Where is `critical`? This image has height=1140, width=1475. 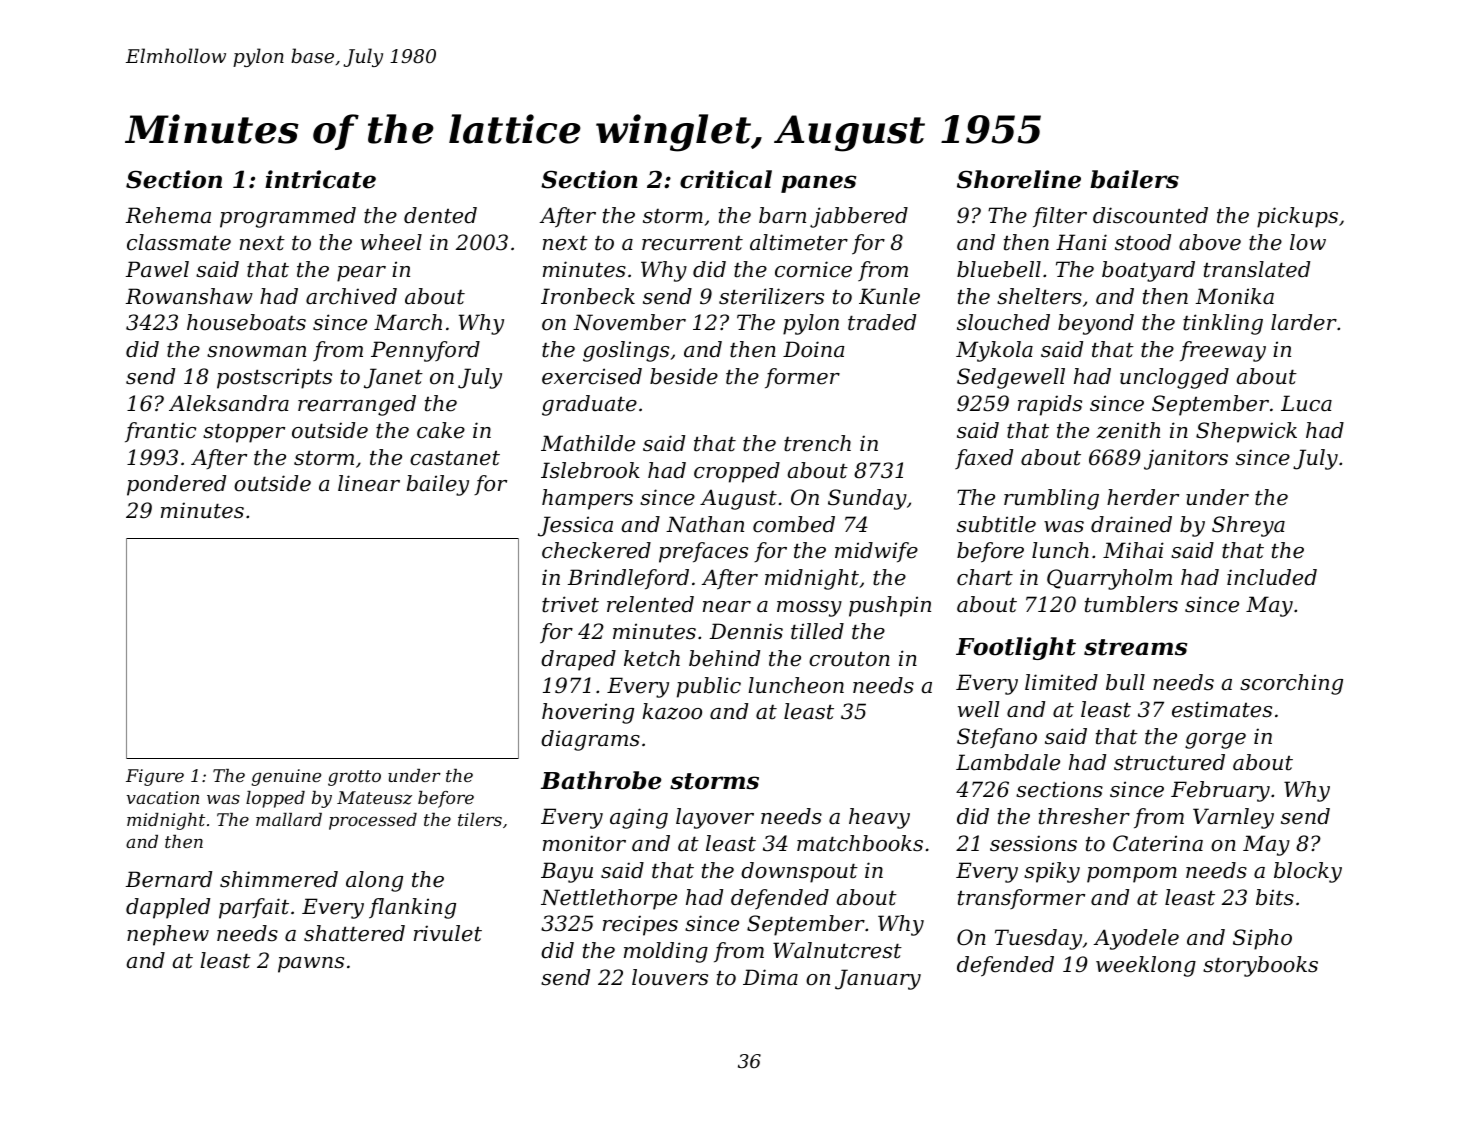
critical is located at coordinates (726, 179).
